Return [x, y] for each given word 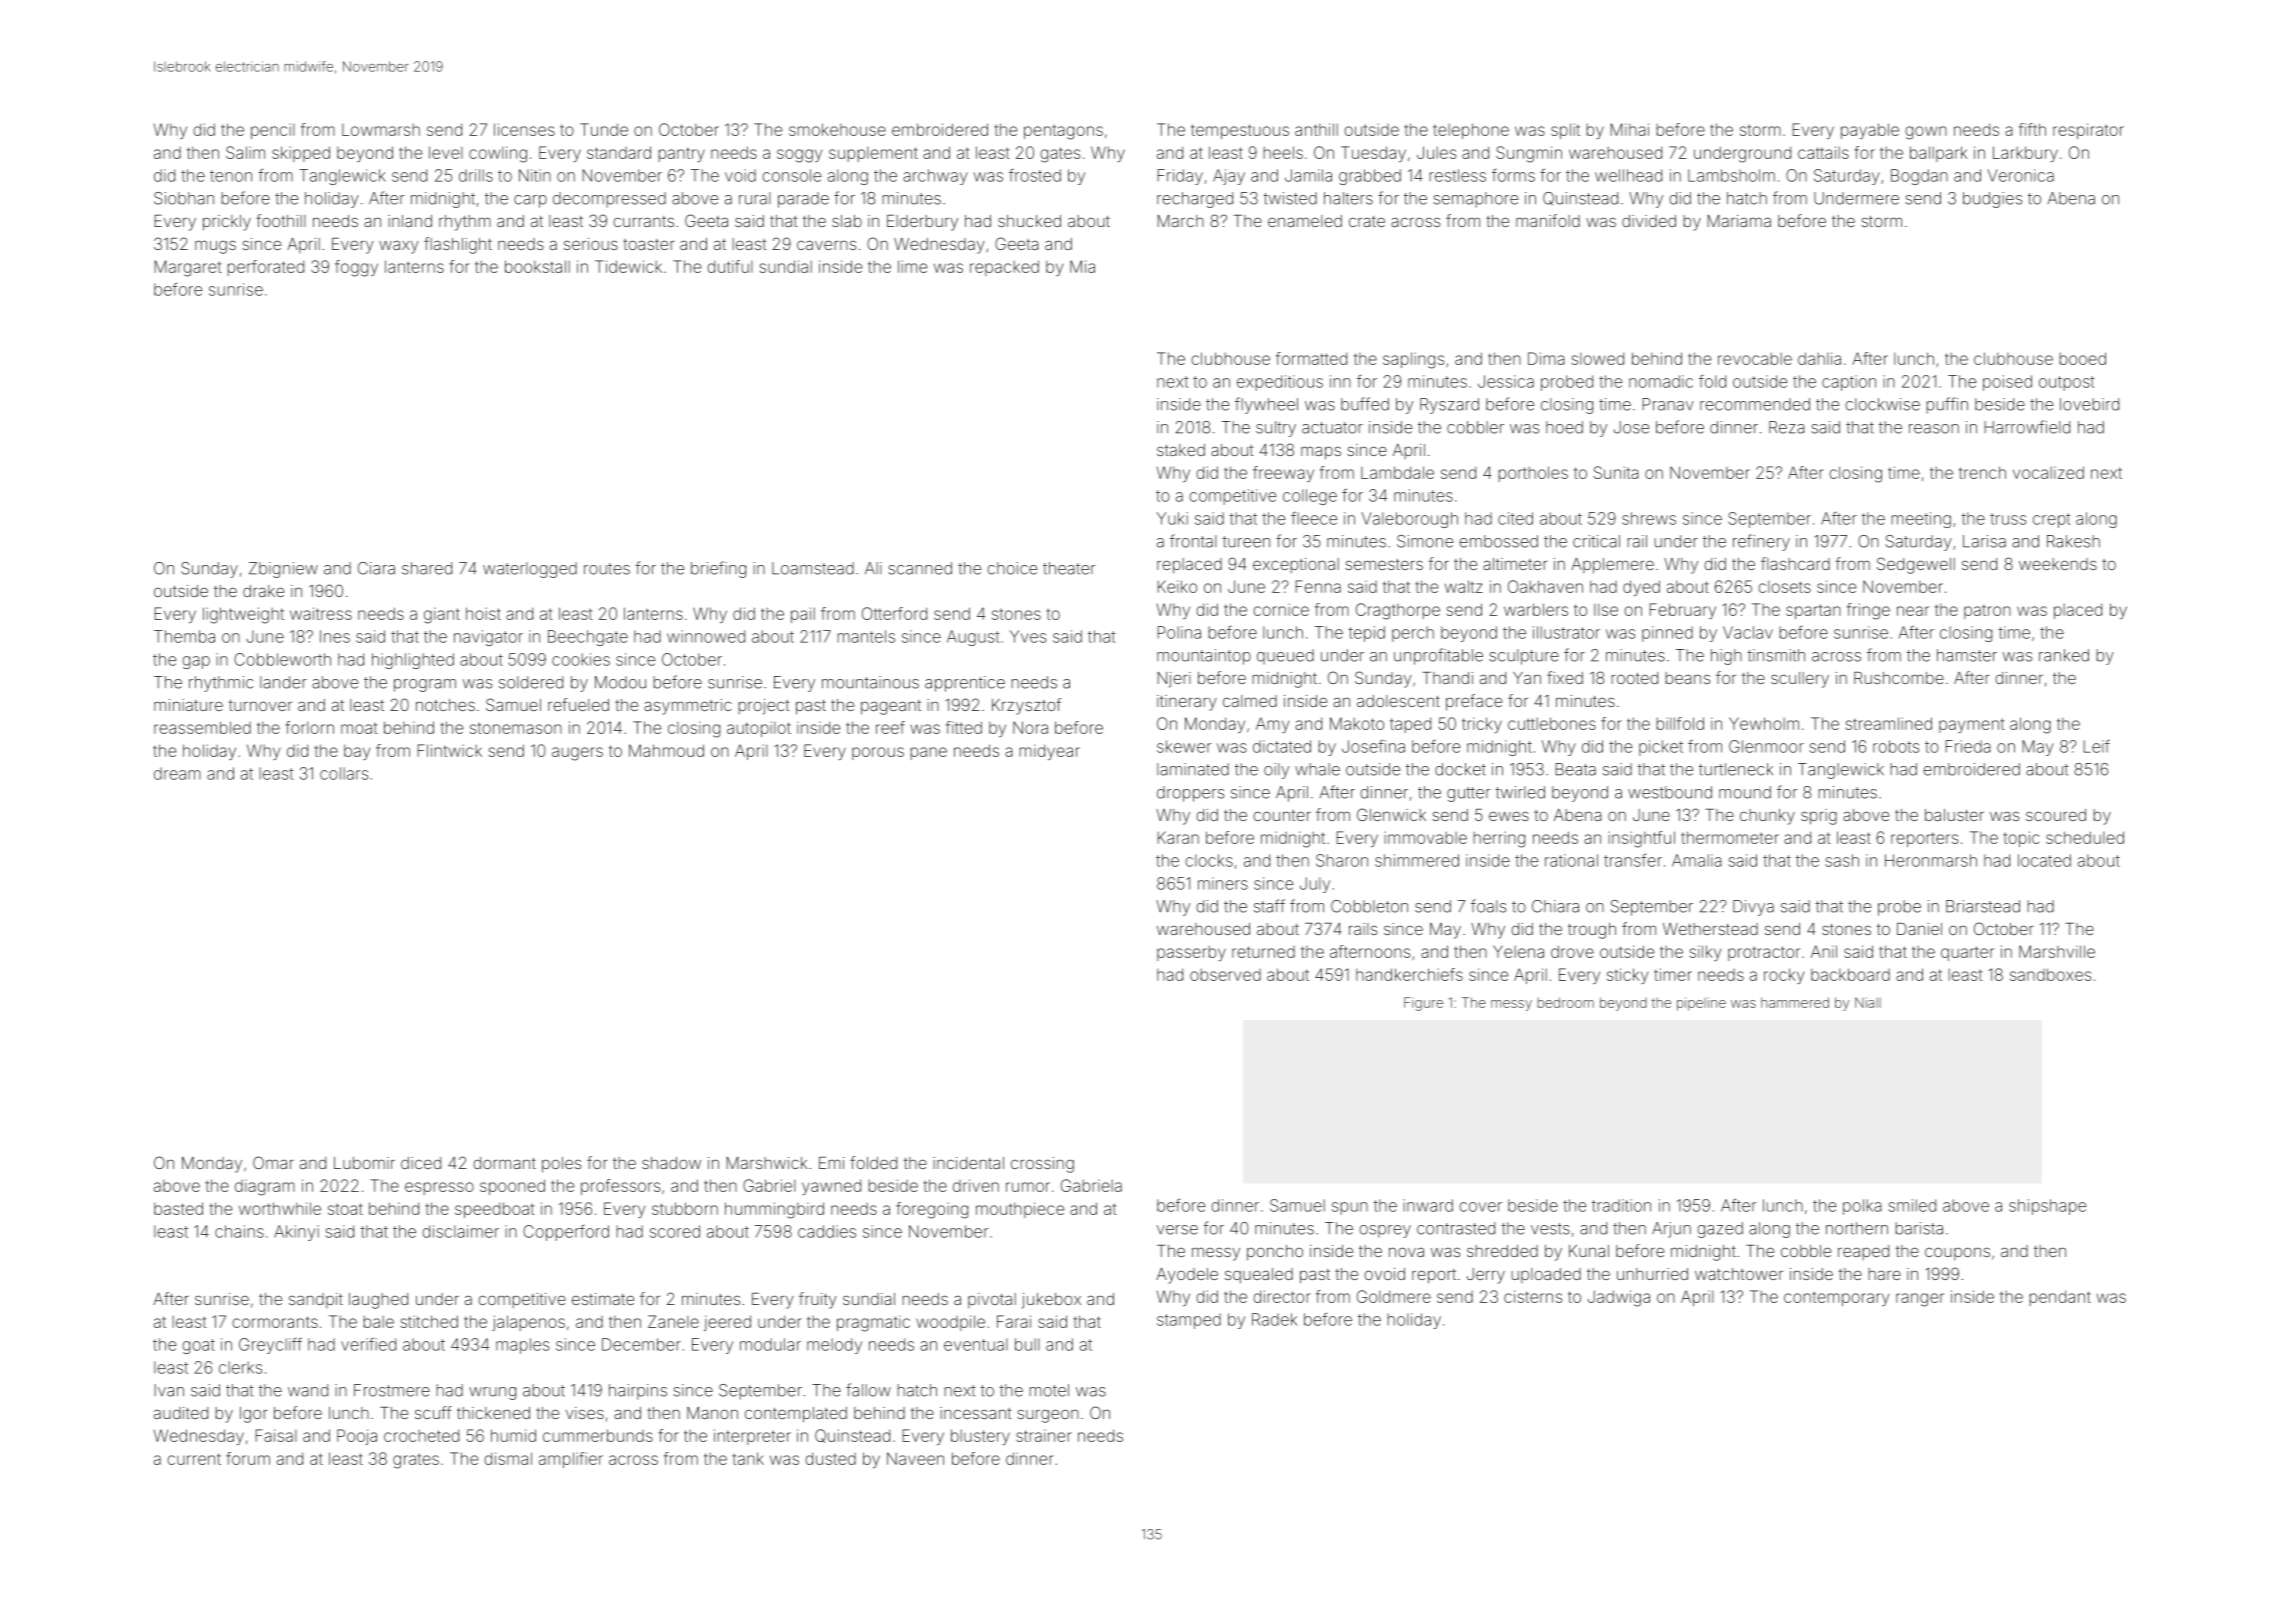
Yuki [1172, 518]
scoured [2056, 815]
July [1315, 885]
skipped [301, 154]
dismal [508, 1458]
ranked [2064, 655]
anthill [1316, 129]
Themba [184, 636]
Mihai [1630, 129]
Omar [273, 1162]
